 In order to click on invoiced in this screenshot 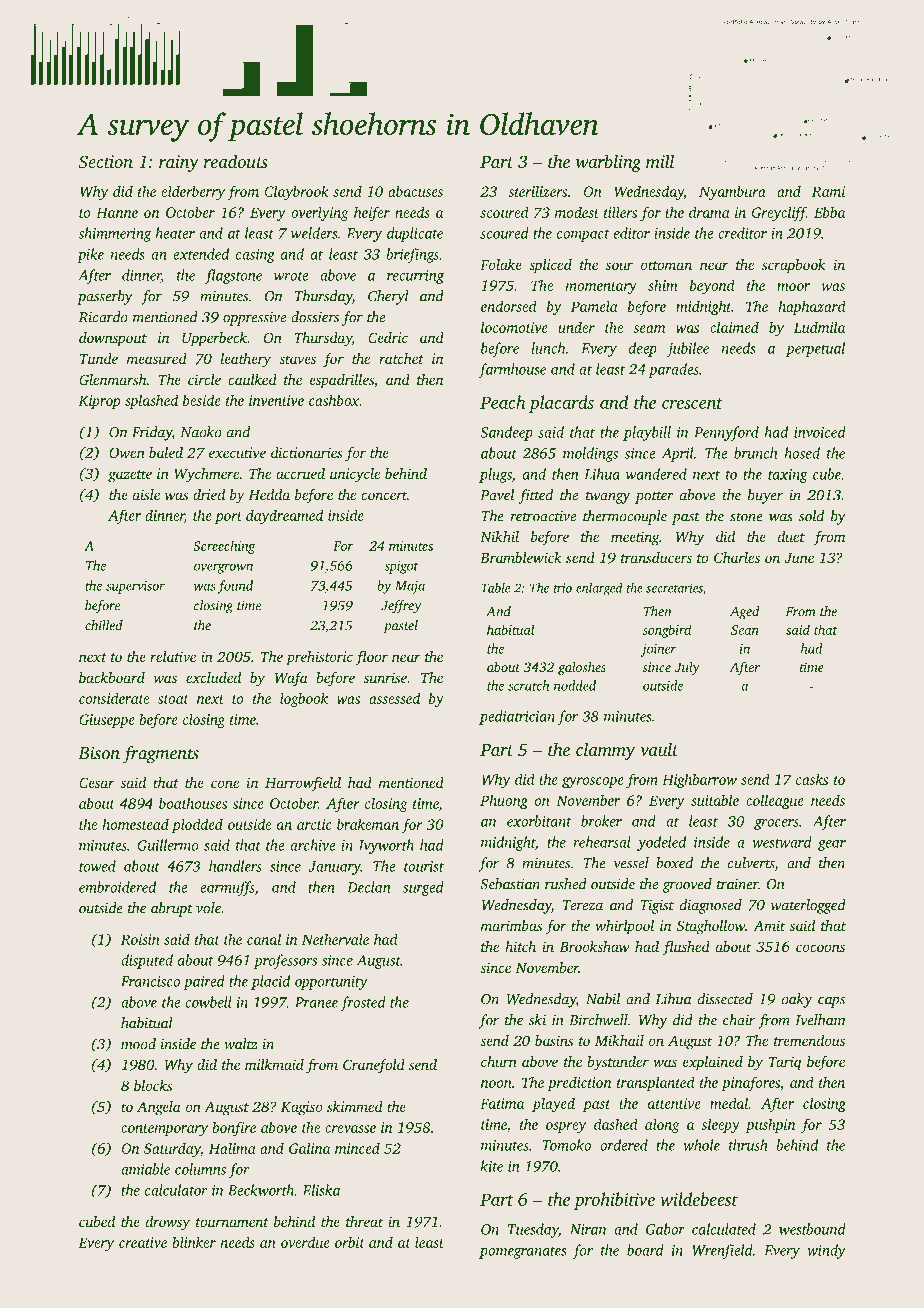, I will do `click(819, 432)`.
